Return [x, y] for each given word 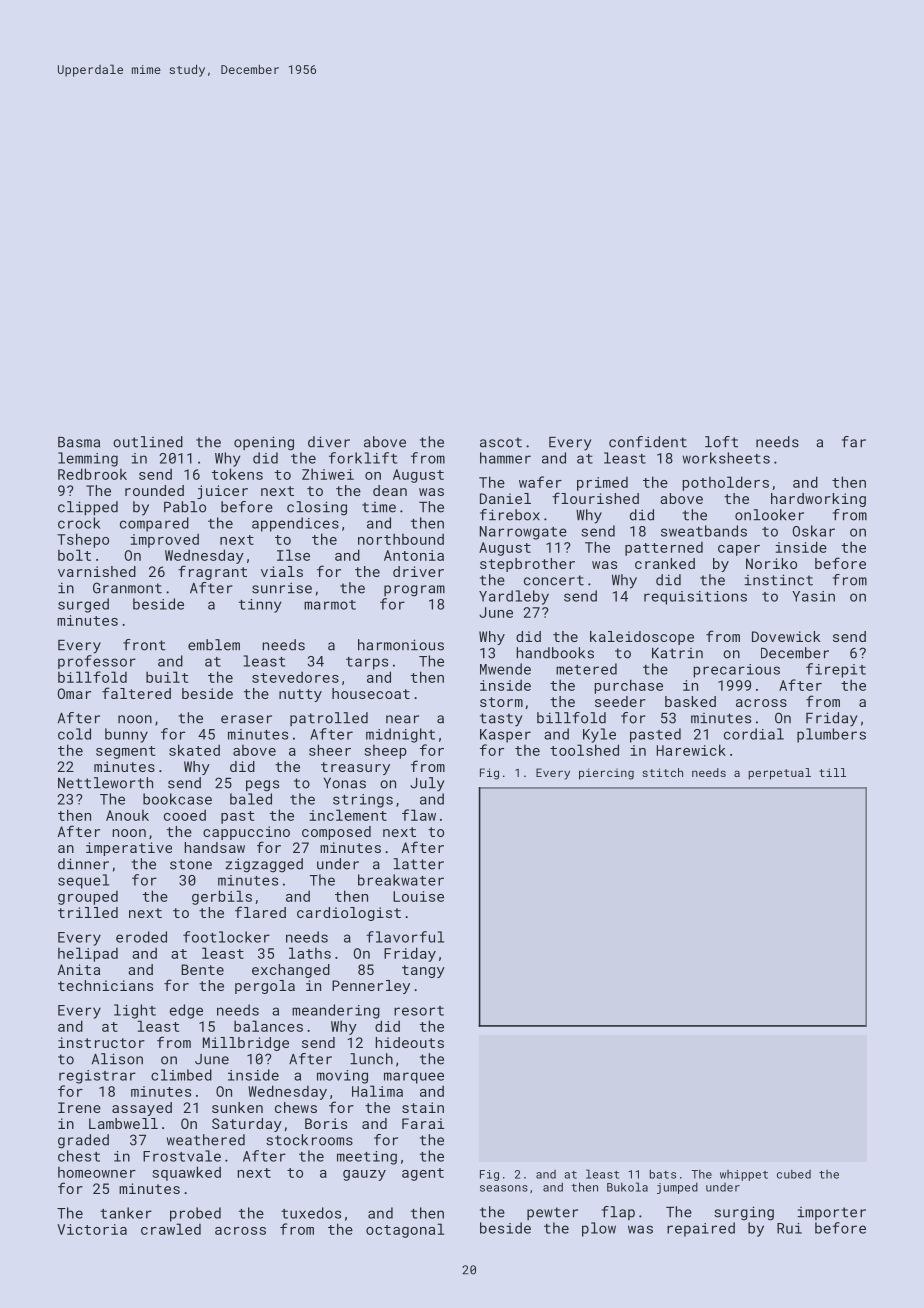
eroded [141, 937]
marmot [330, 605]
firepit [836, 670]
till [832, 772]
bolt [74, 555]
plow [599, 1229]
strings [363, 801]
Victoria [92, 1229]
